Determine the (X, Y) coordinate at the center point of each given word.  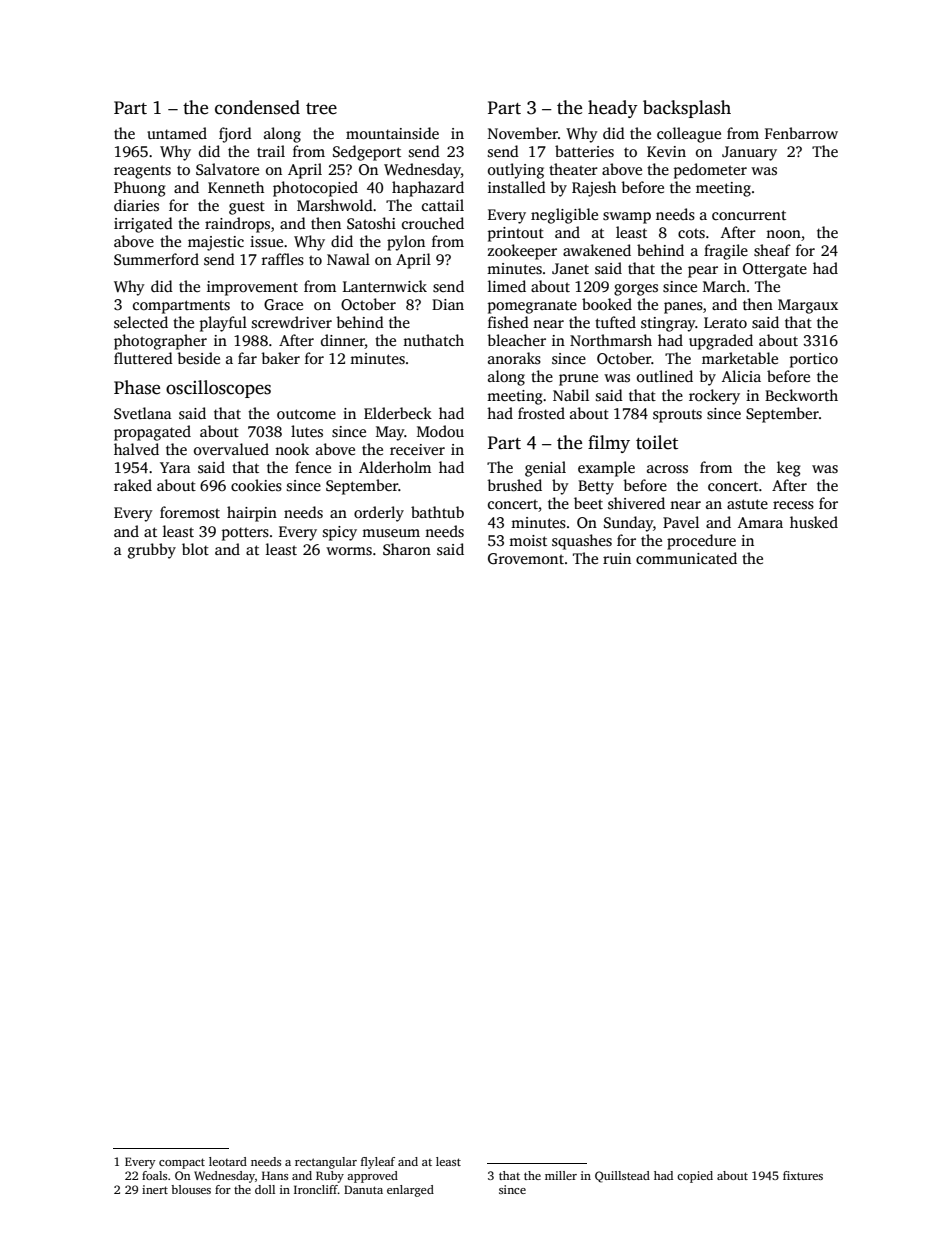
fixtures (803, 1175)
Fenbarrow (801, 133)
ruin (617, 558)
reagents (142, 172)
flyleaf (378, 1163)
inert (155, 1189)
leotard (228, 1161)
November (523, 133)
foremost (190, 512)
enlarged (410, 1191)
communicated (686, 558)
